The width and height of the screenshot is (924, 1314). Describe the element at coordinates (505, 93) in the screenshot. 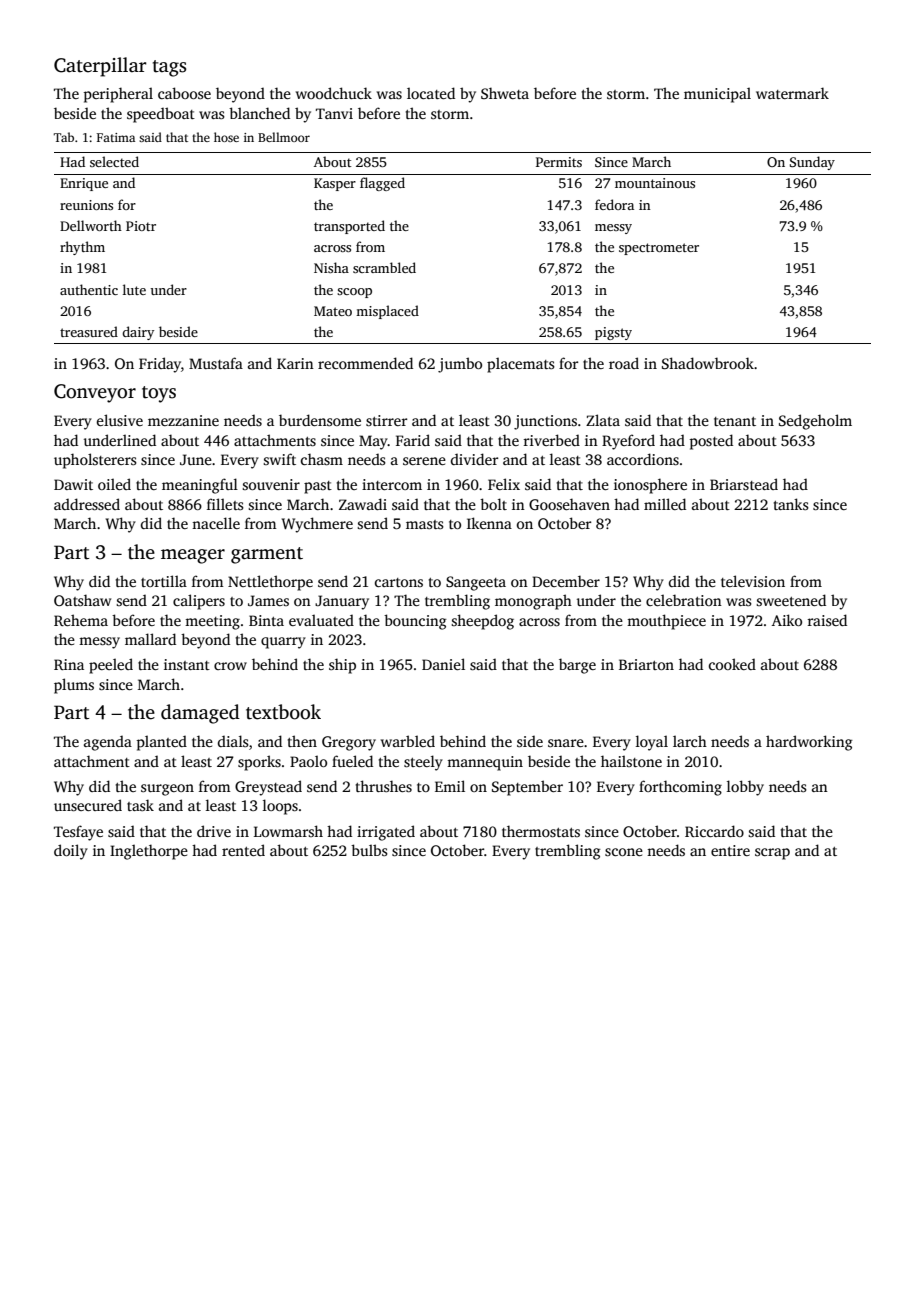

I see `Shweta` at that location.
